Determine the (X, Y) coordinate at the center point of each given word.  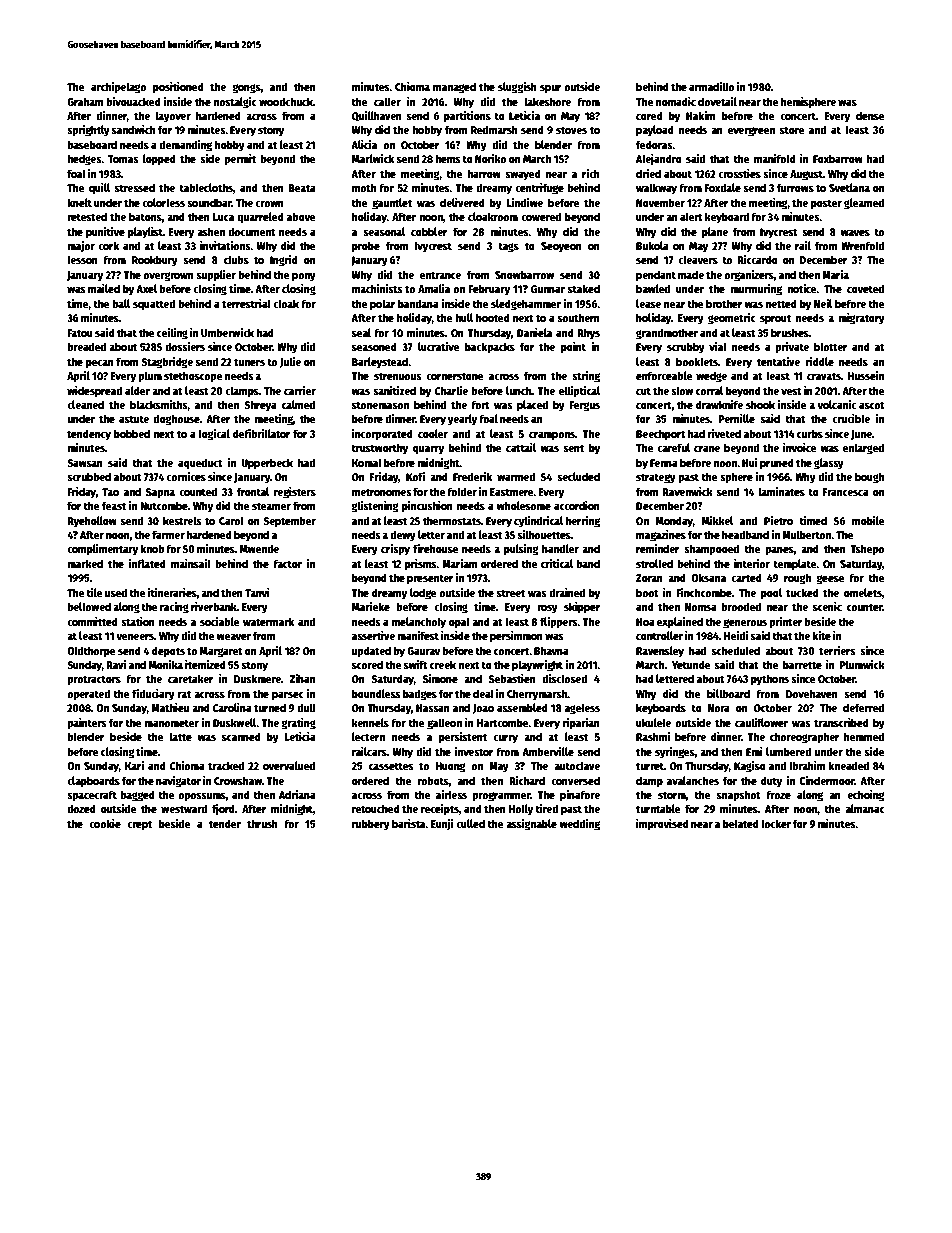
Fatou (80, 333)
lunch (519, 390)
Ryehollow (92, 522)
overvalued (289, 765)
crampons (552, 436)
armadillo (711, 86)
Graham (85, 101)
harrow (484, 173)
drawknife (719, 404)
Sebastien (512, 678)
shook (760, 404)
